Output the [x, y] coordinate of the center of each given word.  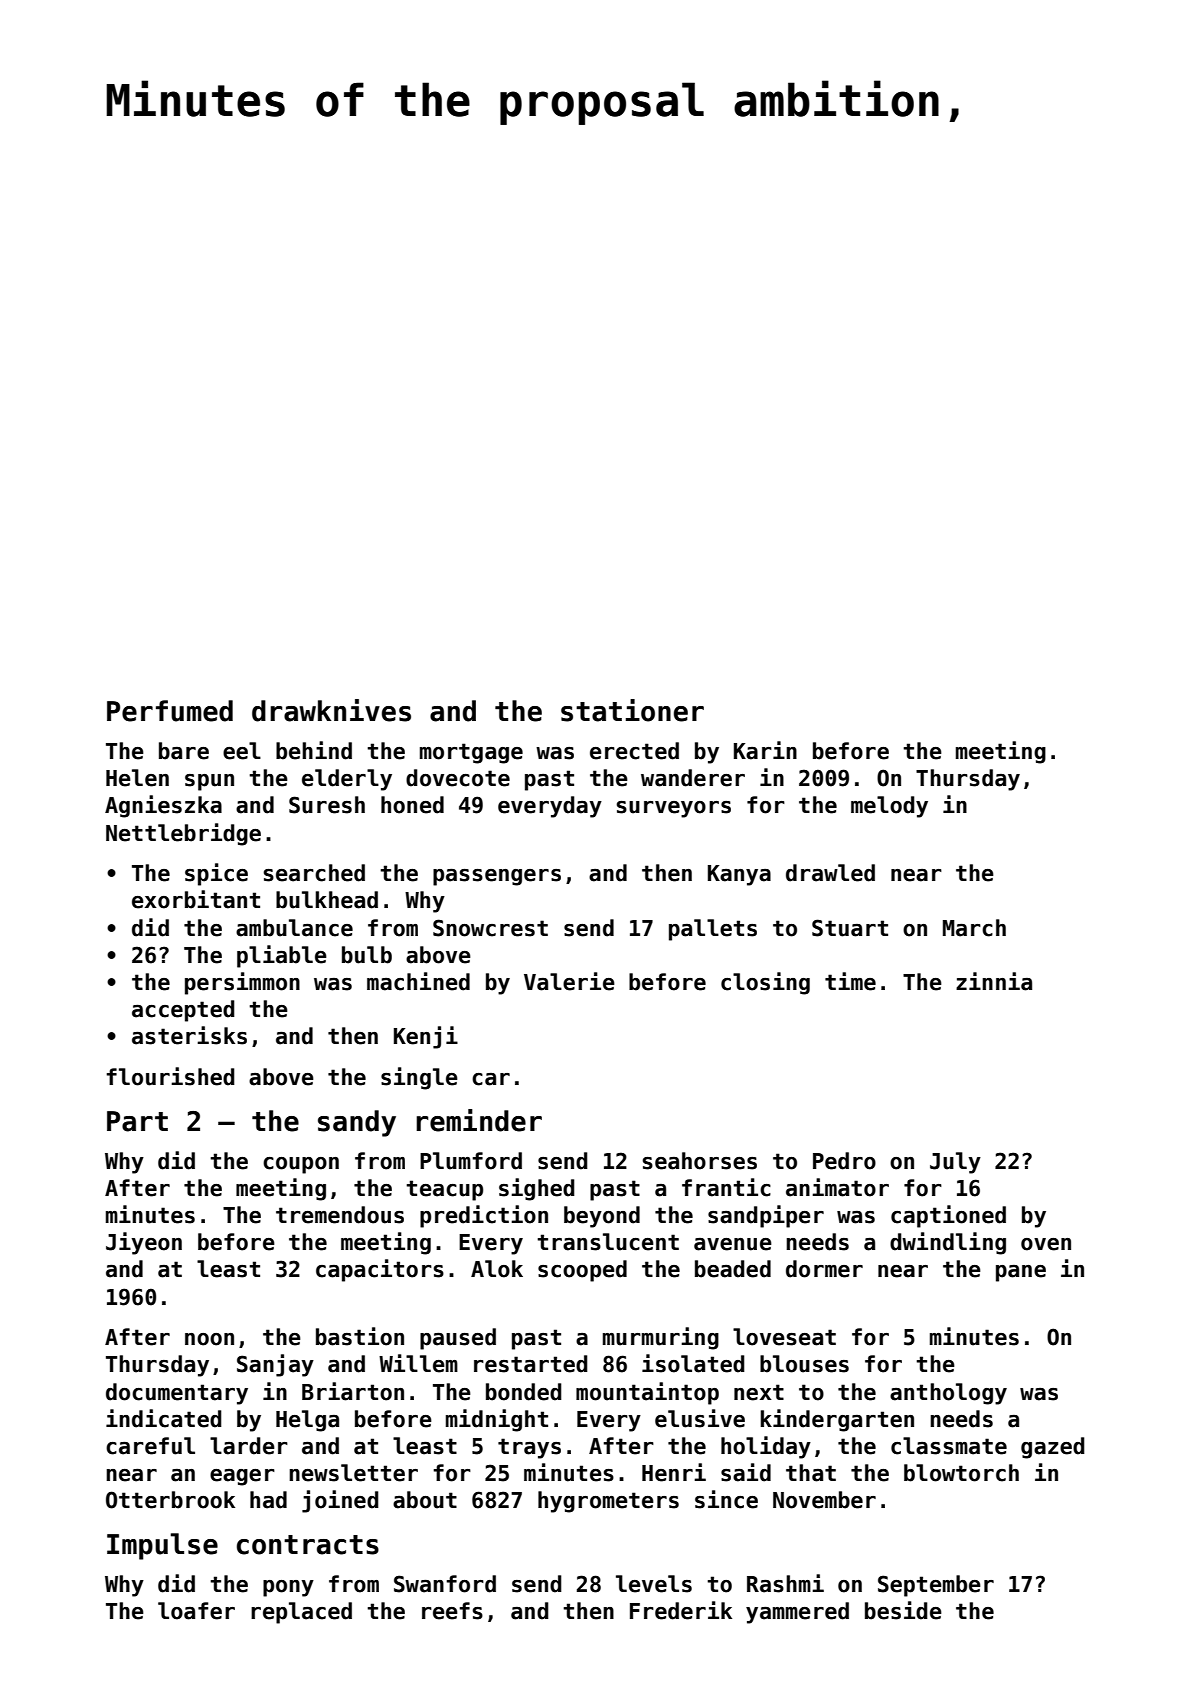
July [955, 1163]
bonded [524, 1392]
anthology [948, 1394]
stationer [632, 710]
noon [209, 1339]
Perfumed [170, 711]
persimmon [242, 983]
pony [288, 1588]
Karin [765, 750]
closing [765, 983]
